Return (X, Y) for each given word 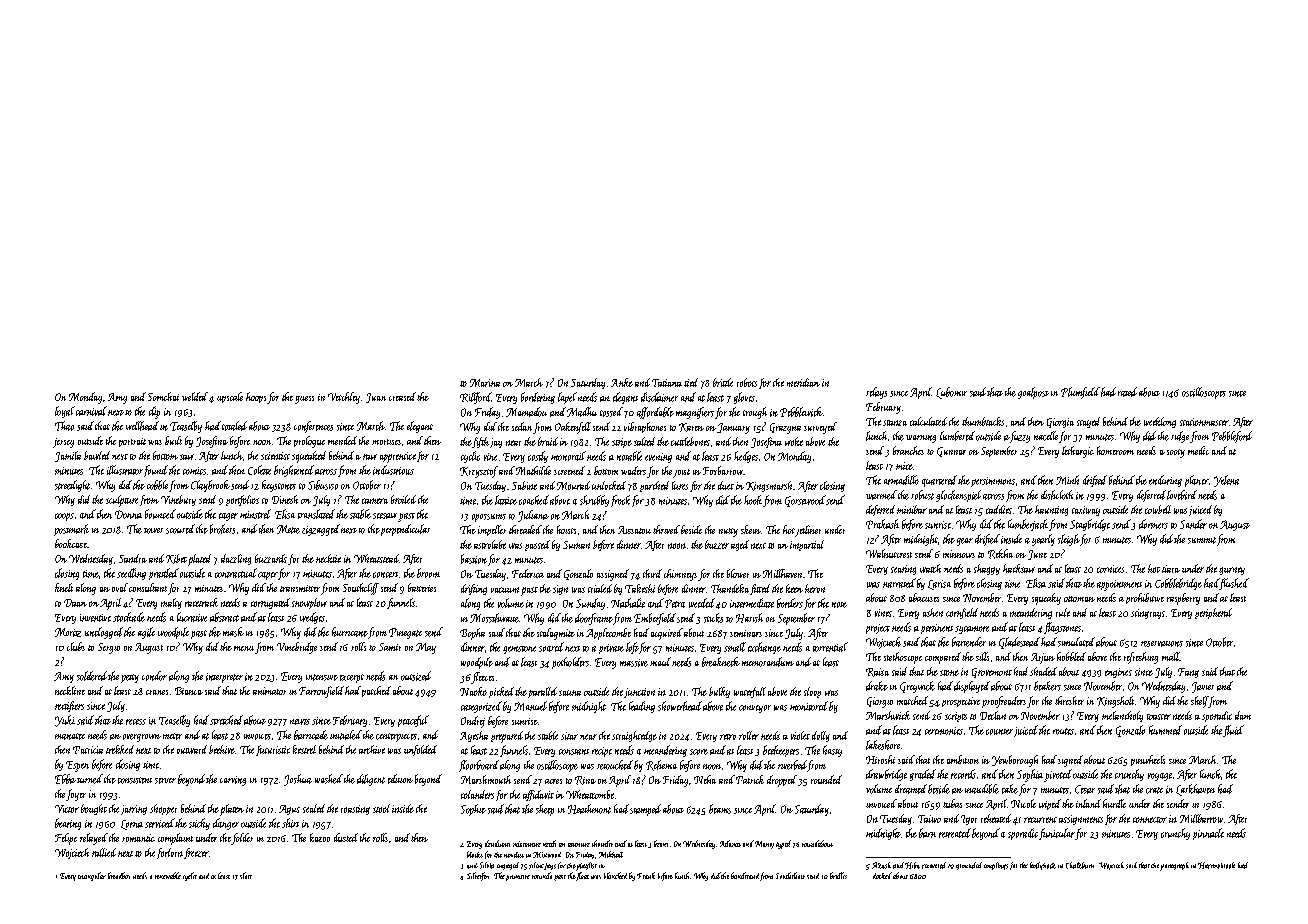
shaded (1043, 671)
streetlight (72, 486)
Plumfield (1080, 393)
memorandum (768, 662)
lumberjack (1028, 525)
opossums (489, 518)
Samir (390, 647)
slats (246, 875)
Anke (622, 382)
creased (402, 396)
